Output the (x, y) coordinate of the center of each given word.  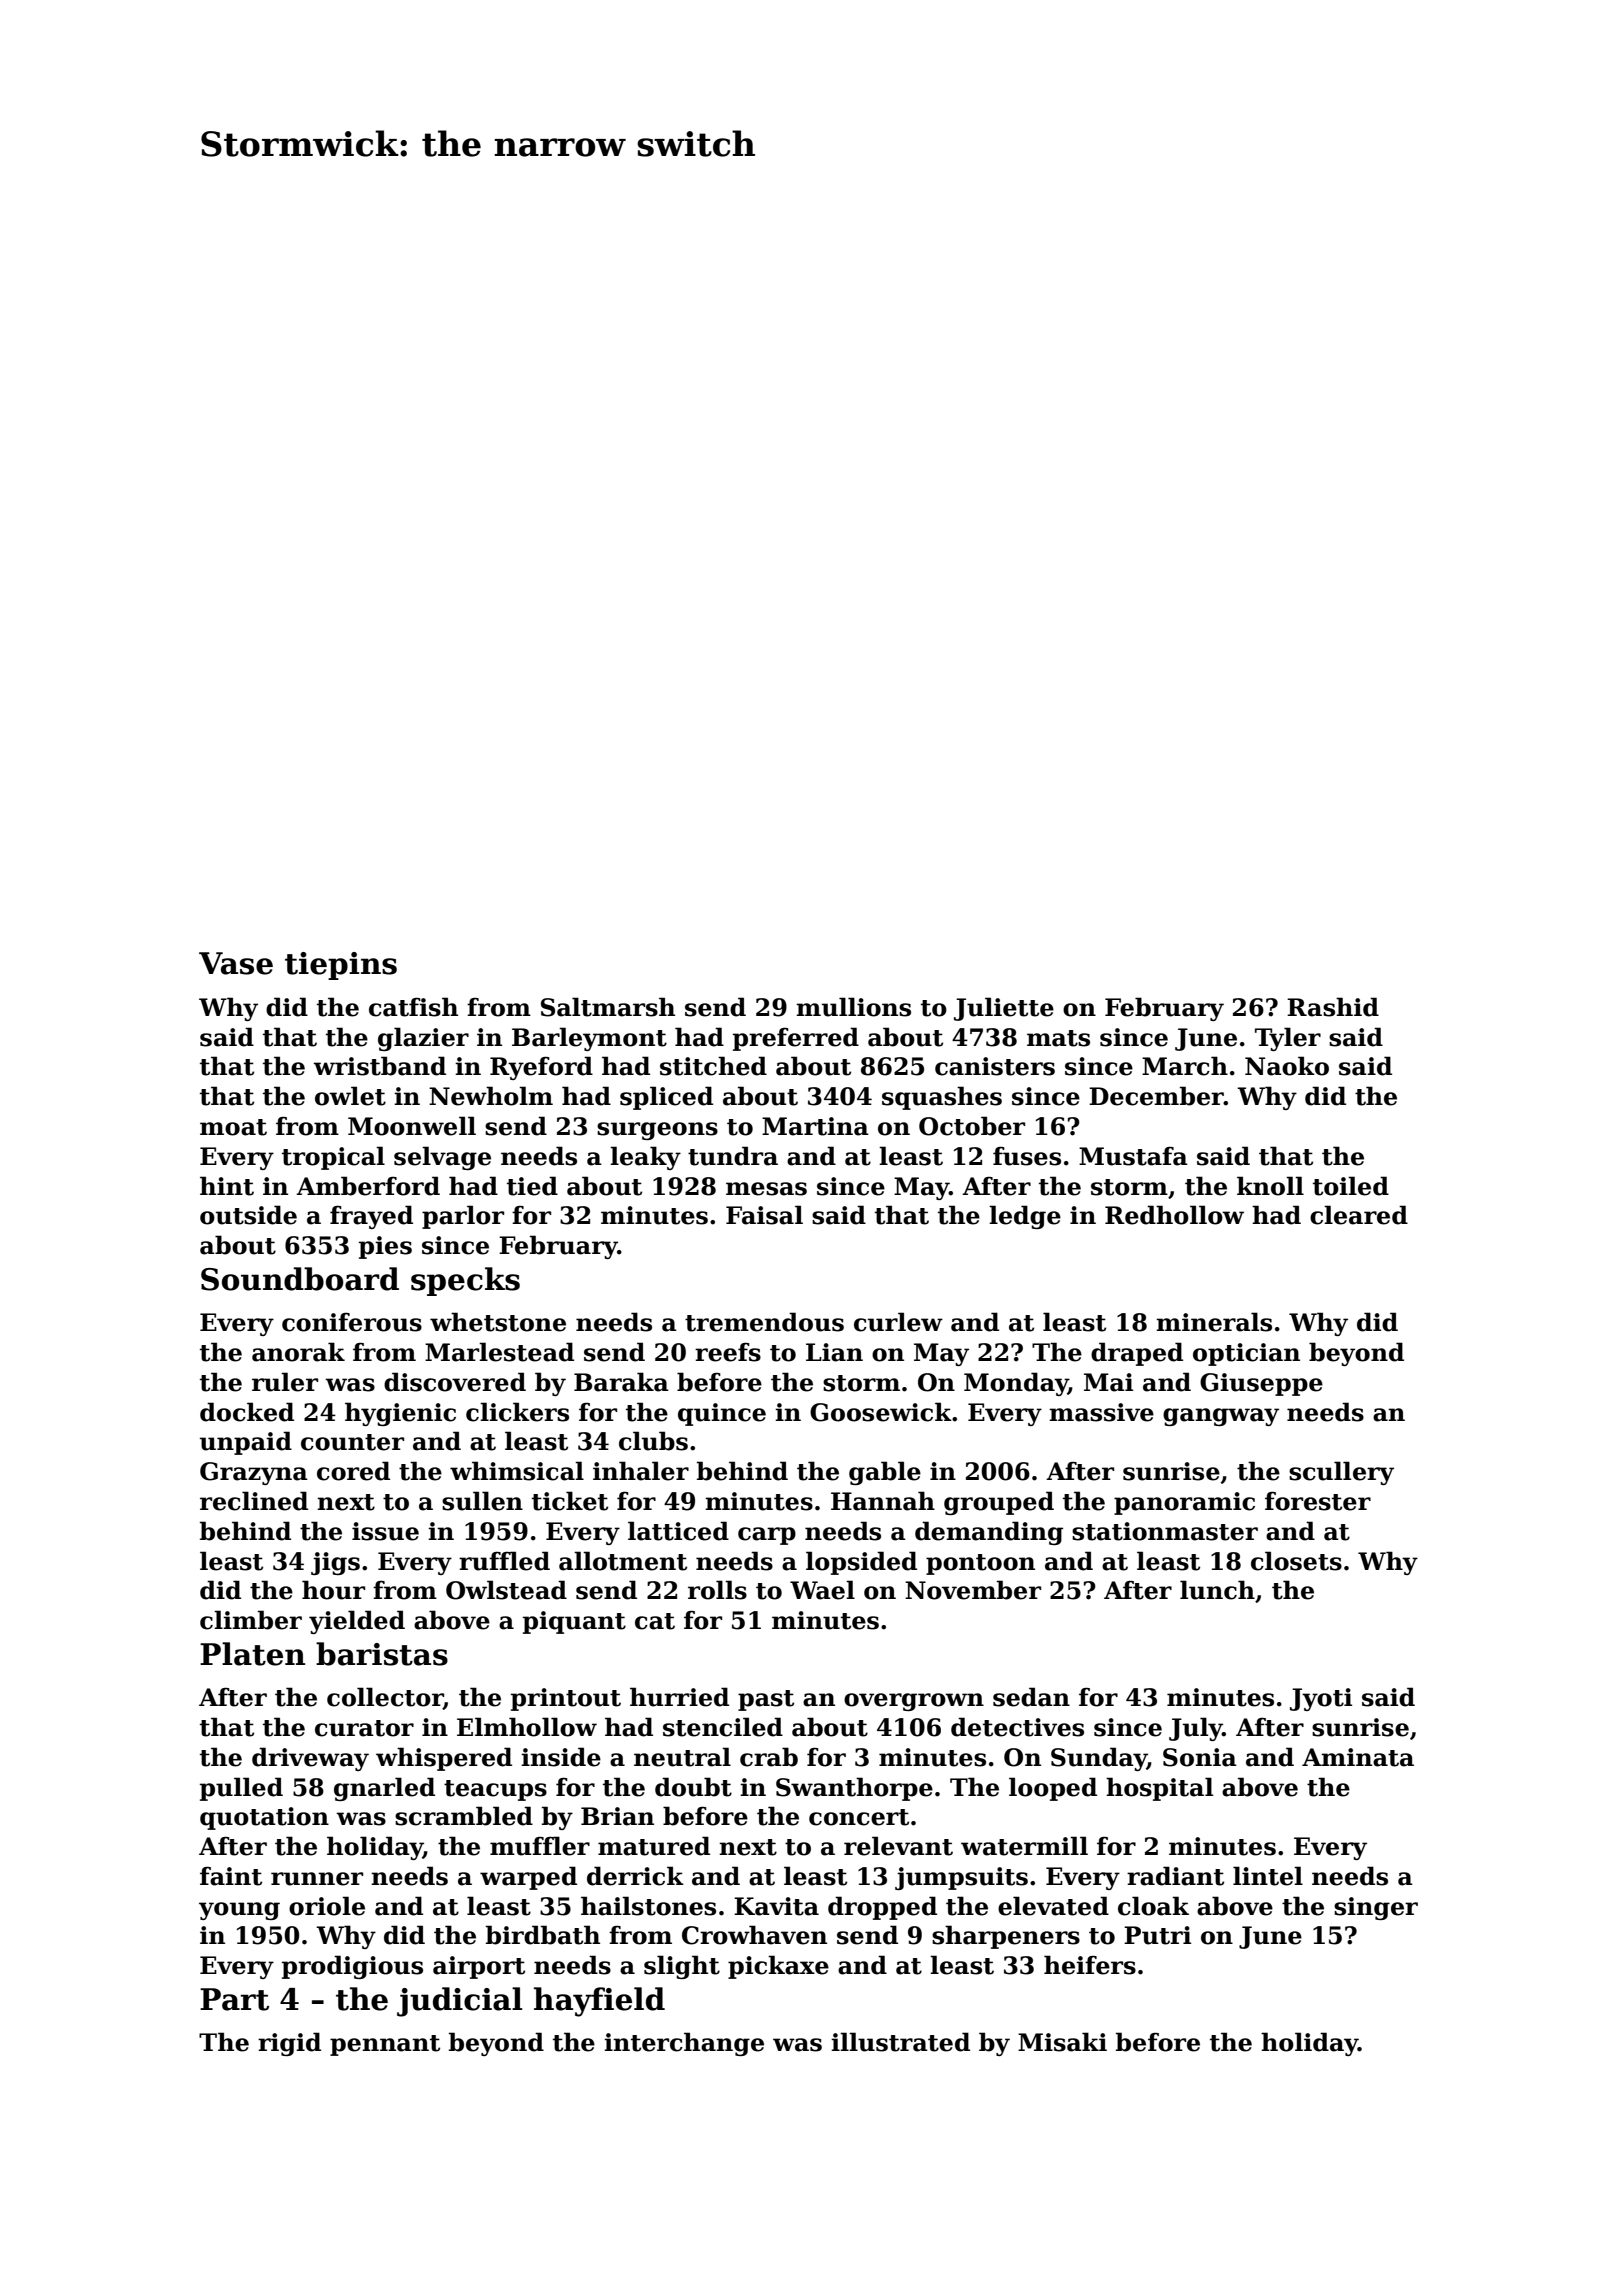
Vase (236, 963)
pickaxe (778, 1967)
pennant (385, 2045)
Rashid (1333, 1007)
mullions (853, 1007)
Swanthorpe (854, 1789)
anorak (298, 1352)
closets (1296, 1561)
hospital (1159, 1789)
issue (385, 1531)
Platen (252, 1654)
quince (722, 1414)
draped (1137, 1354)
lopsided (861, 1563)
